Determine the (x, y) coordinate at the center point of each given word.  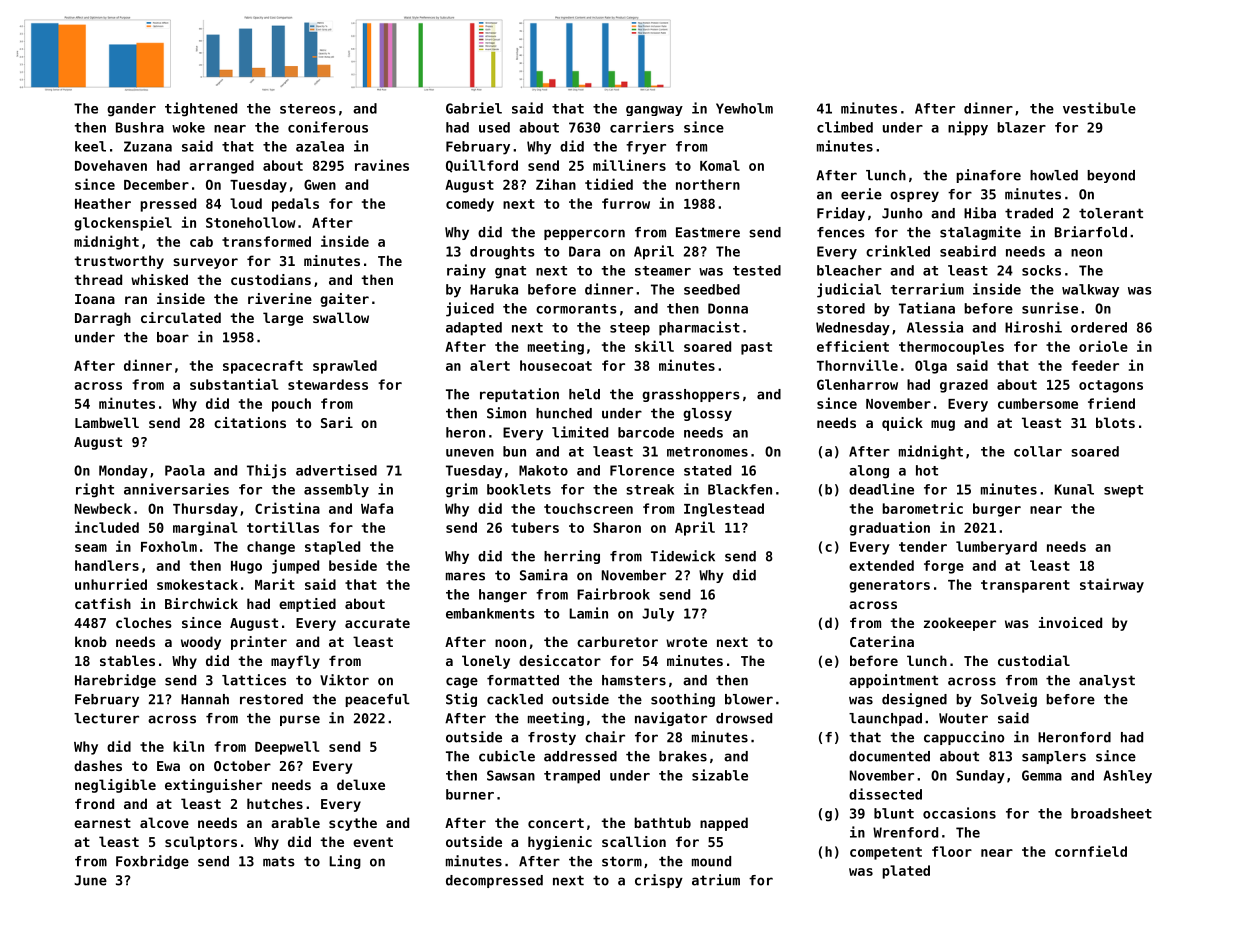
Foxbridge (152, 862)
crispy (659, 881)
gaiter (344, 300)
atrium (716, 880)
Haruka (494, 289)
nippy (968, 128)
